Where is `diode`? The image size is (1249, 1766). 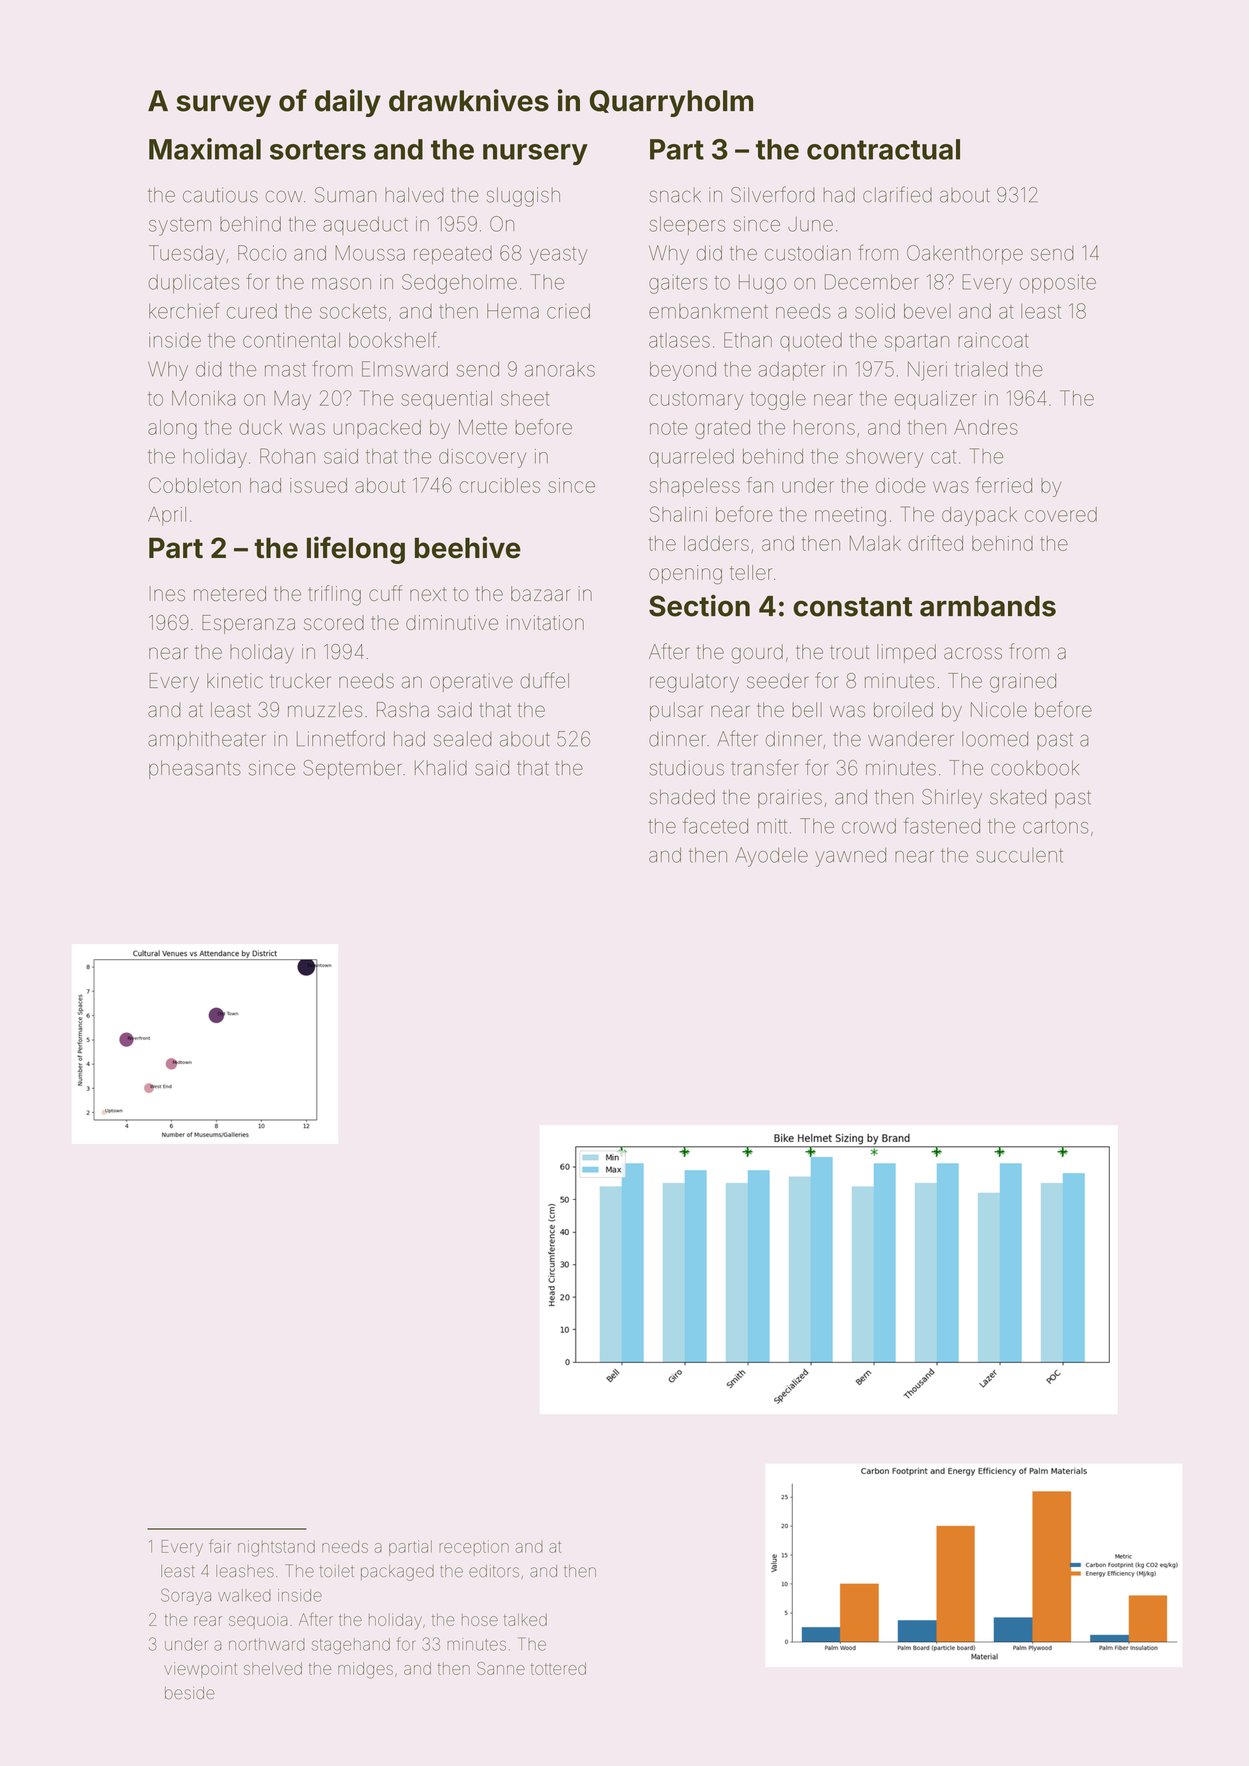 diode is located at coordinates (901, 485).
